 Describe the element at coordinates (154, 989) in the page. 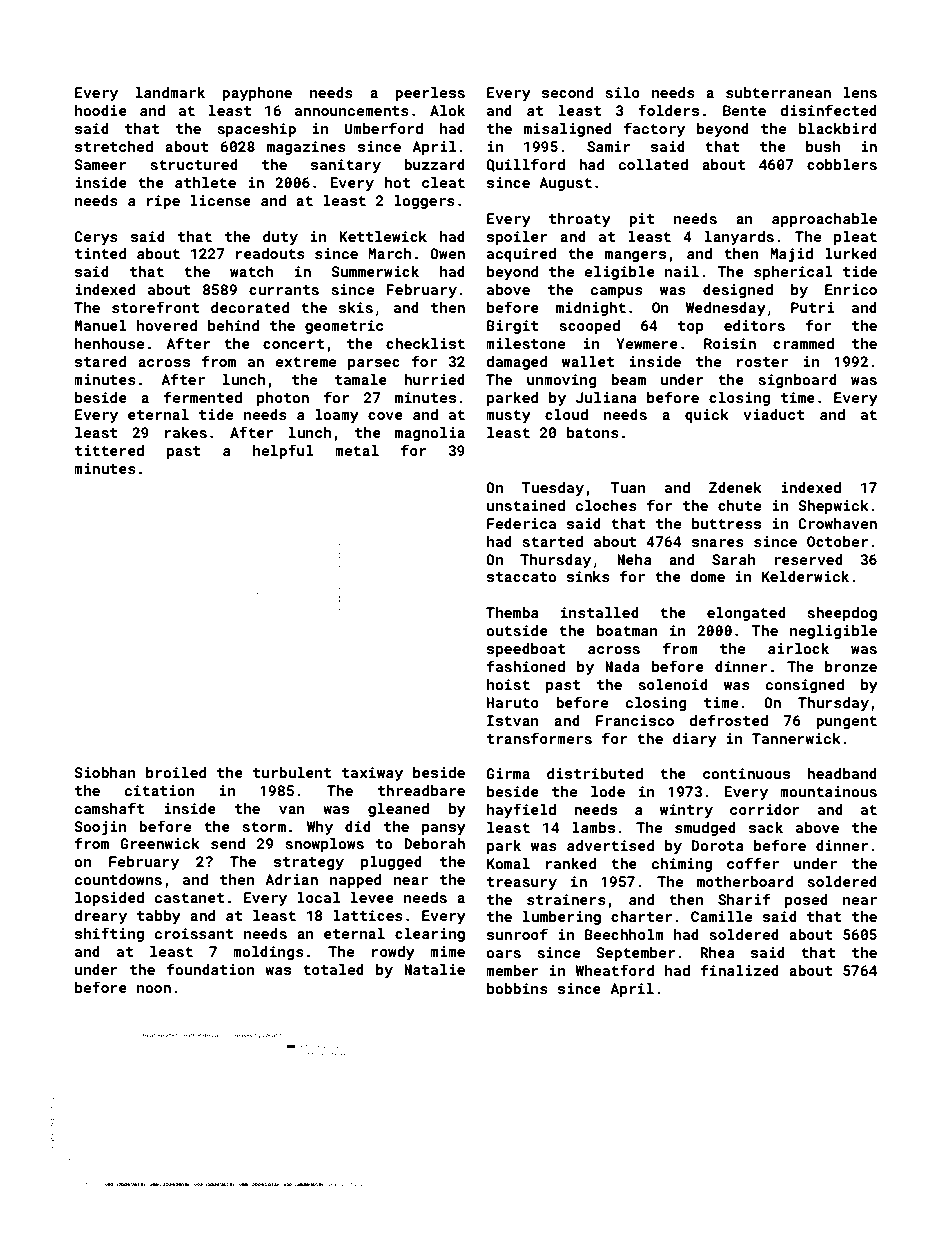

I see `noon` at that location.
